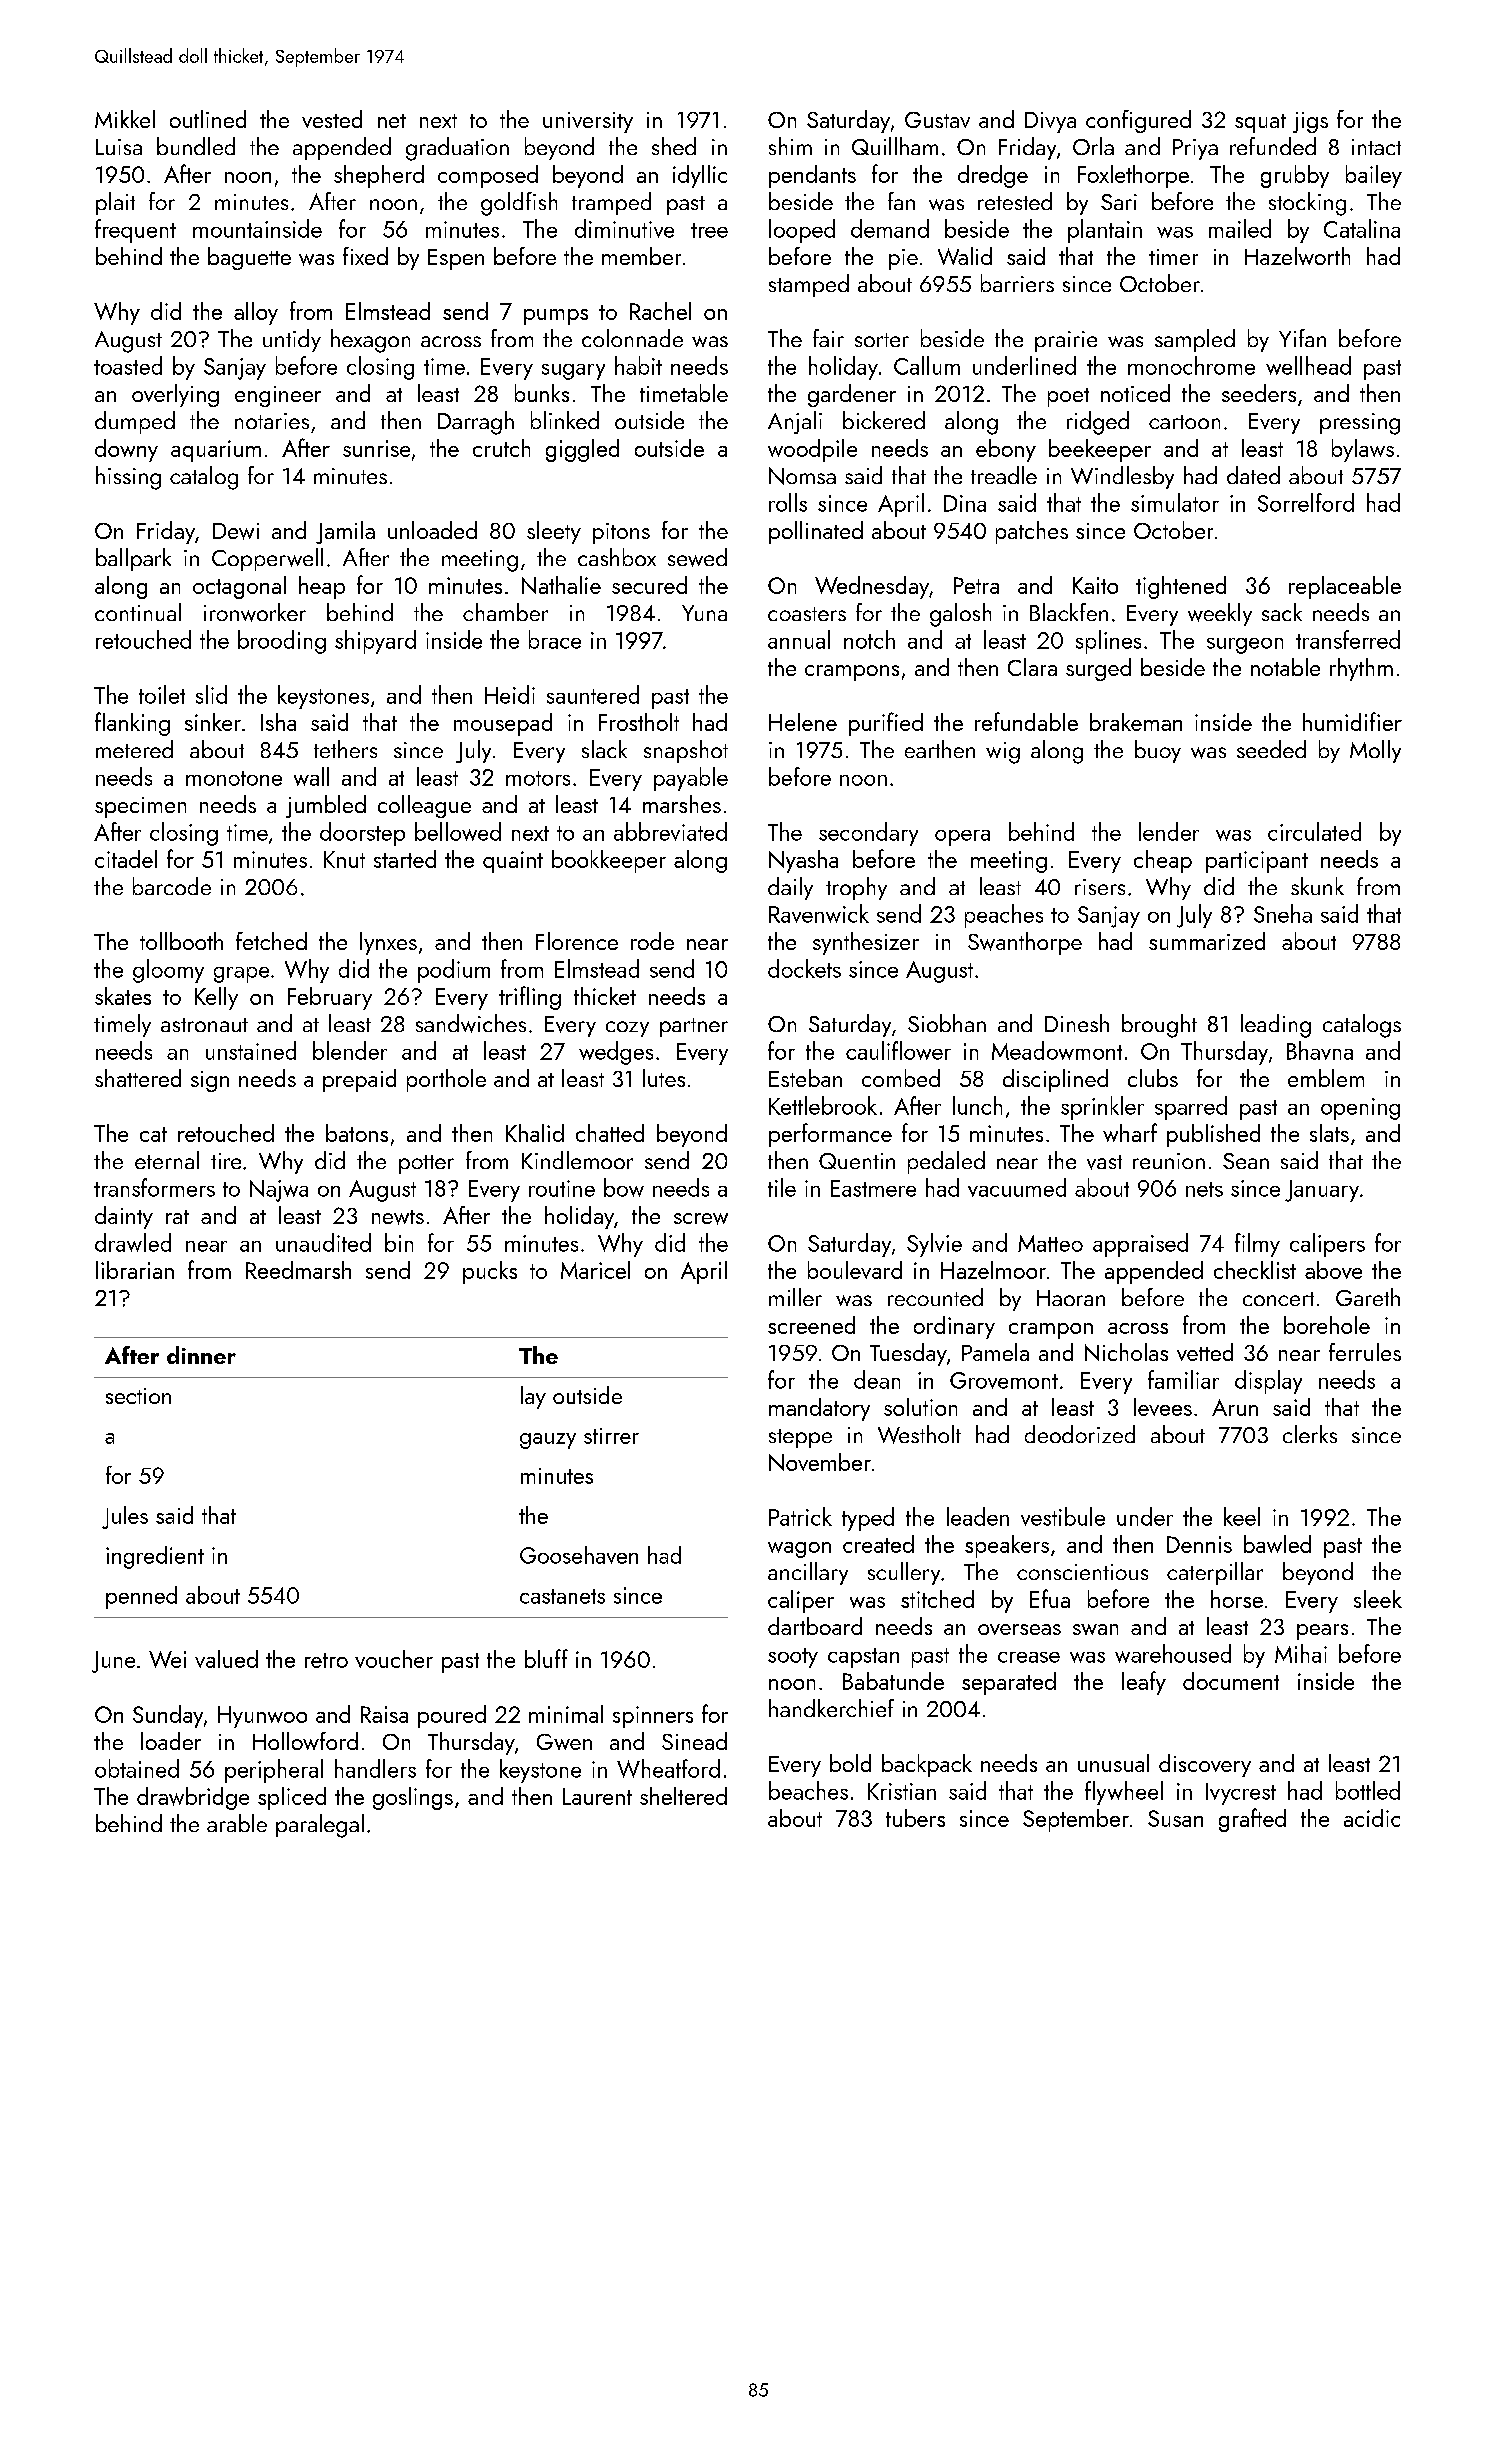  What do you see at coordinates (193, 1798) in the page?
I see `drawbridge` at bounding box center [193, 1798].
